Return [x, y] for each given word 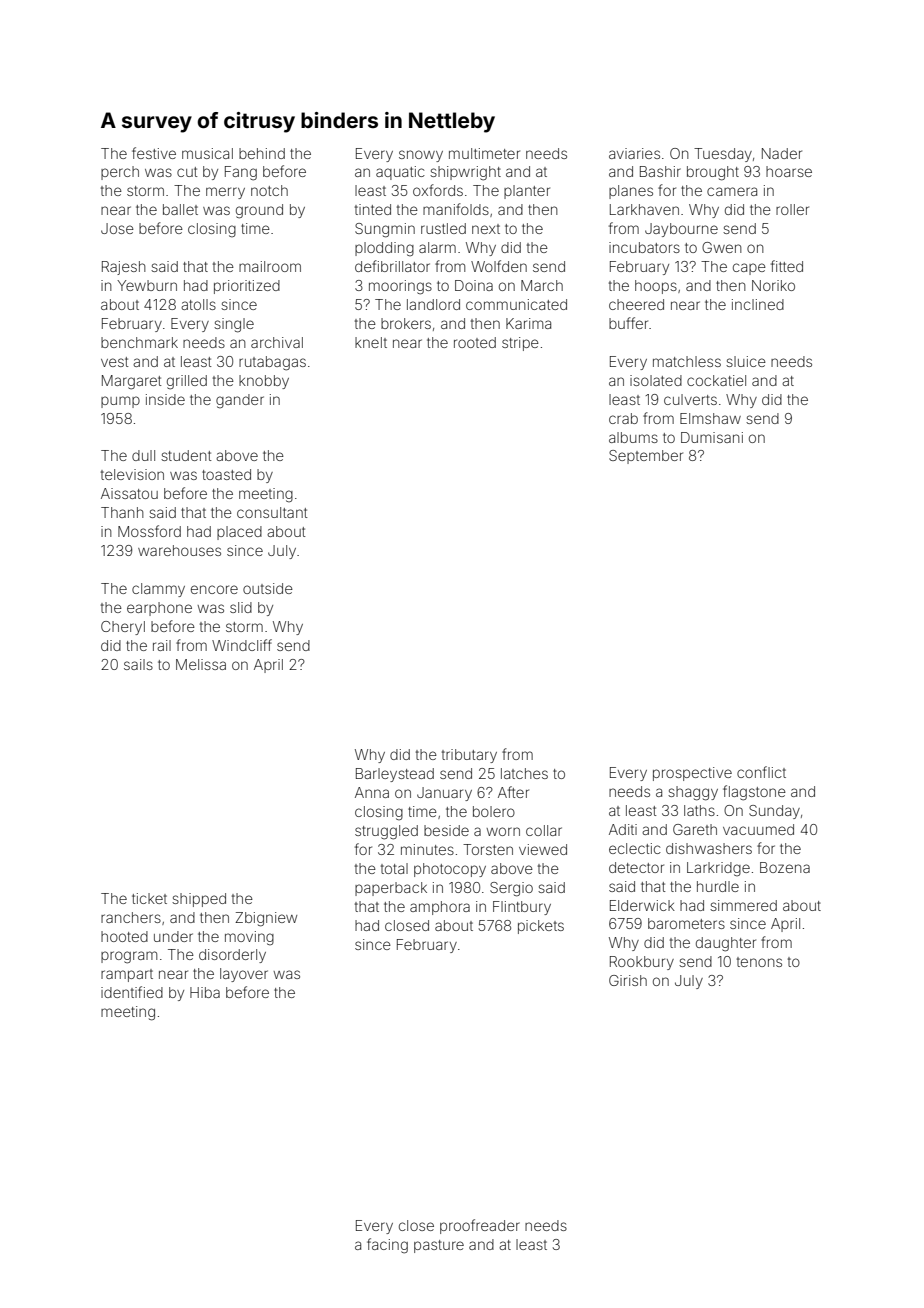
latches [524, 773]
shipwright [465, 173]
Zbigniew [266, 919]
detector [636, 867]
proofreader [480, 1226]
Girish [628, 980]
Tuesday [723, 155]
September [646, 457]
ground [259, 211]
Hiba [205, 992]
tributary [469, 756]
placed [239, 533]
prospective [692, 774]
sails [138, 664]
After [513, 792]
